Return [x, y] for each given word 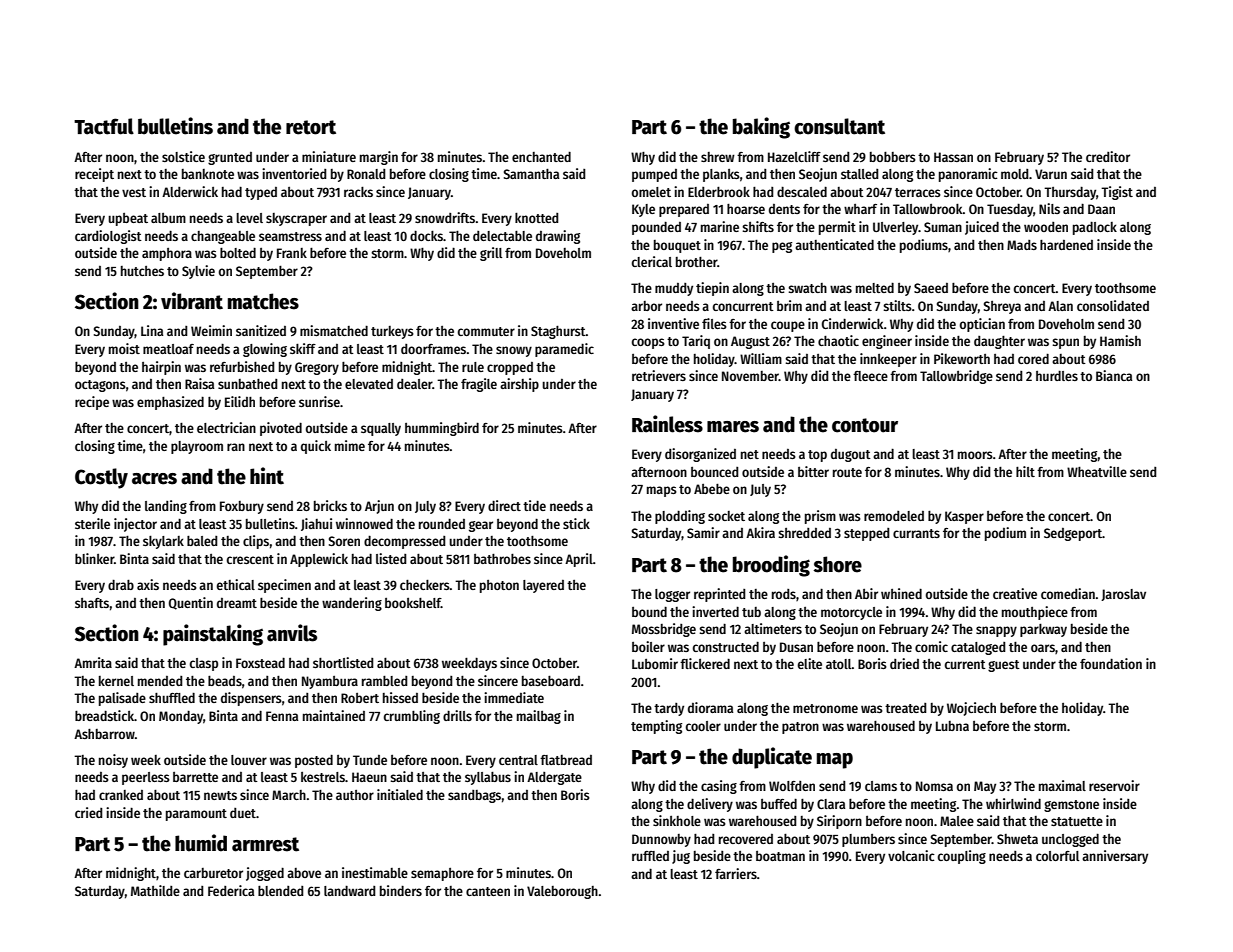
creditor [1108, 156]
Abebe [712, 489]
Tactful [104, 126]
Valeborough [562, 892]
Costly [101, 478]
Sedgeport [1073, 534]
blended [281, 891]
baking [761, 128]
